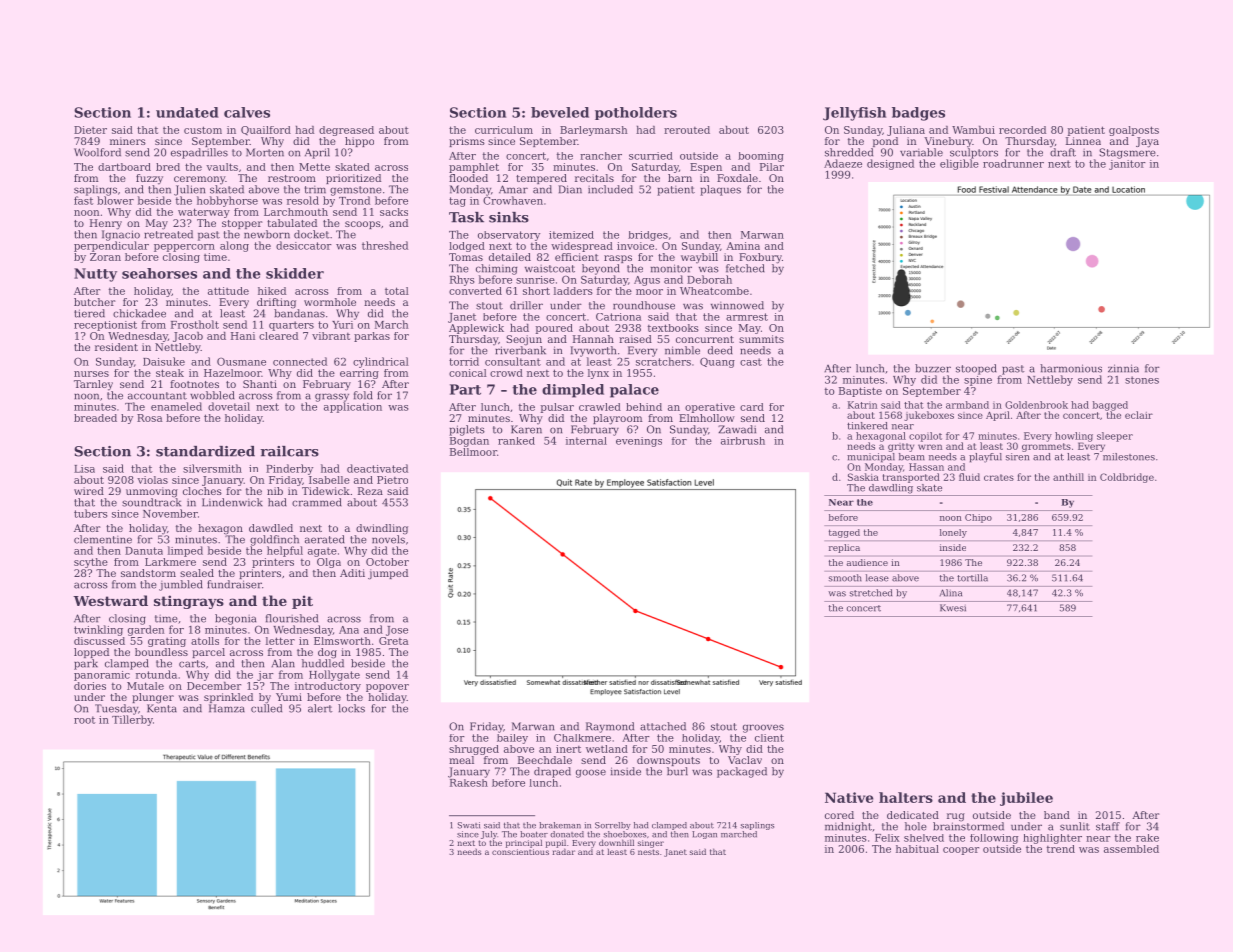  Describe the element at coordinates (743, 246) in the screenshot. I see `Amina` at that location.
